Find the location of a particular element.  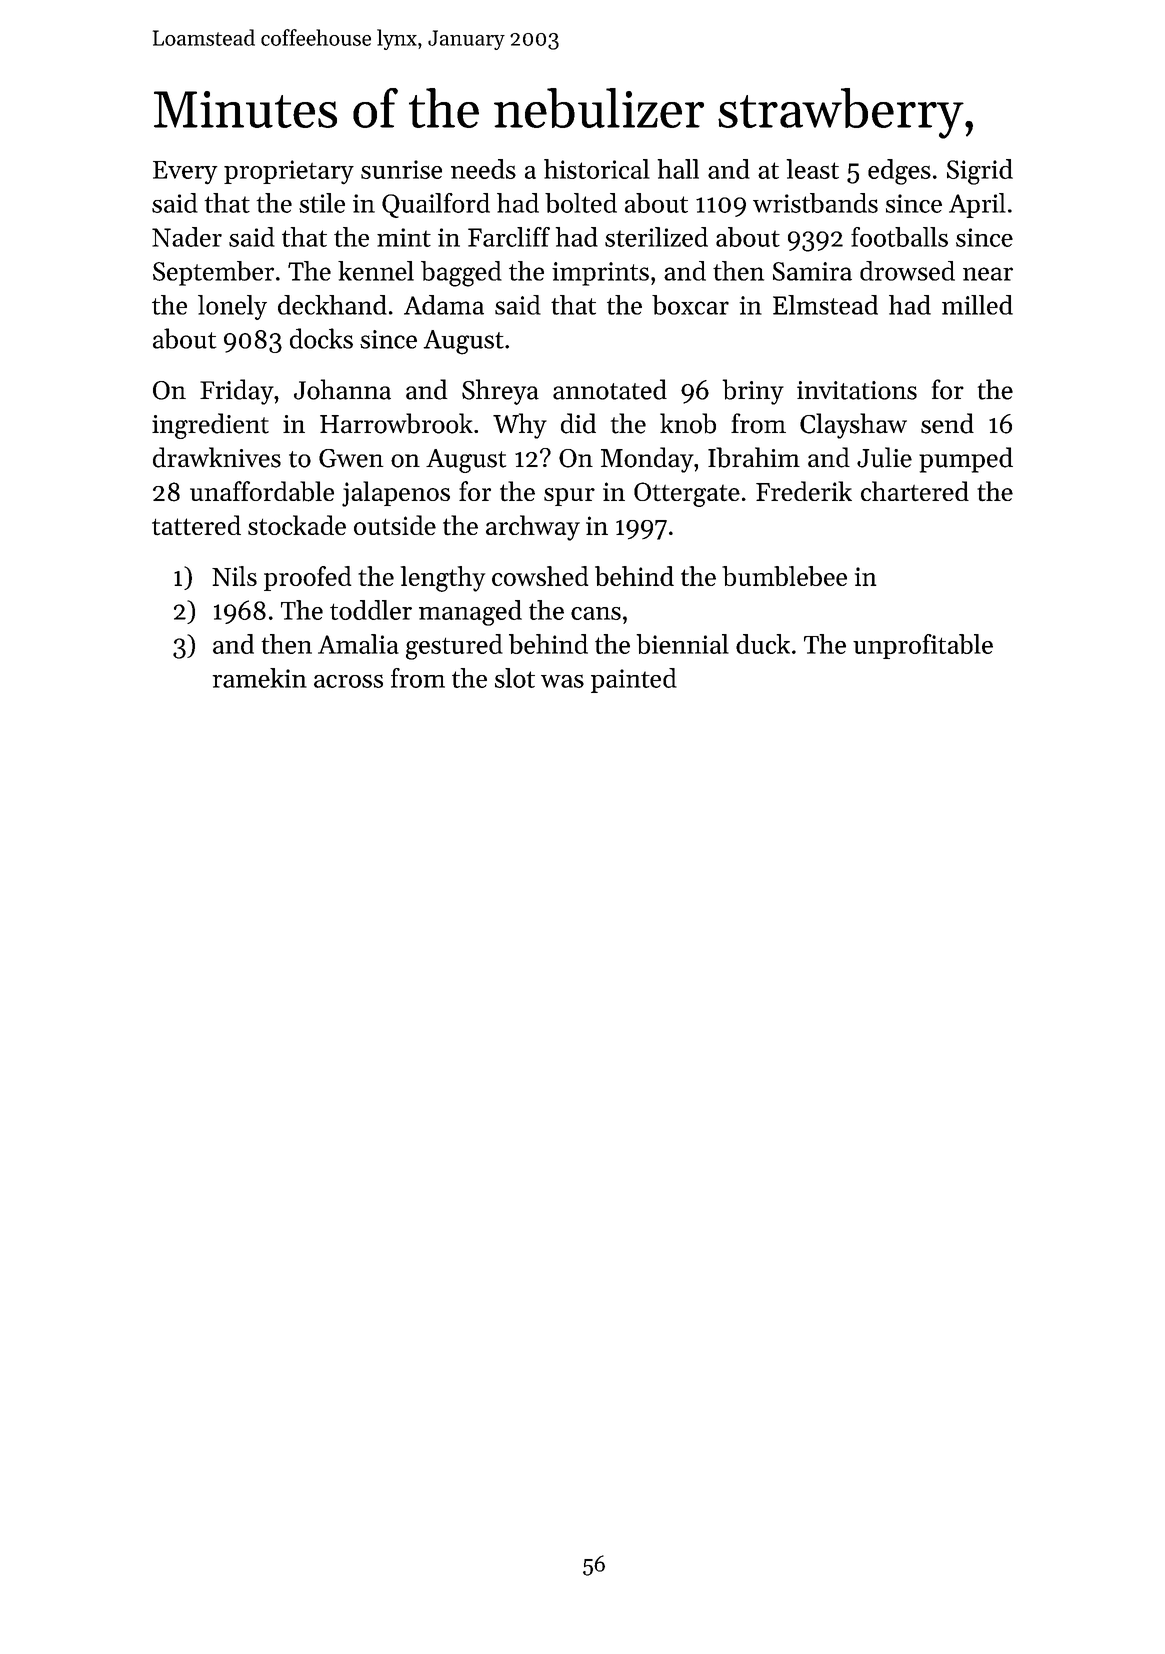

jalapenos is located at coordinates (396, 494).
